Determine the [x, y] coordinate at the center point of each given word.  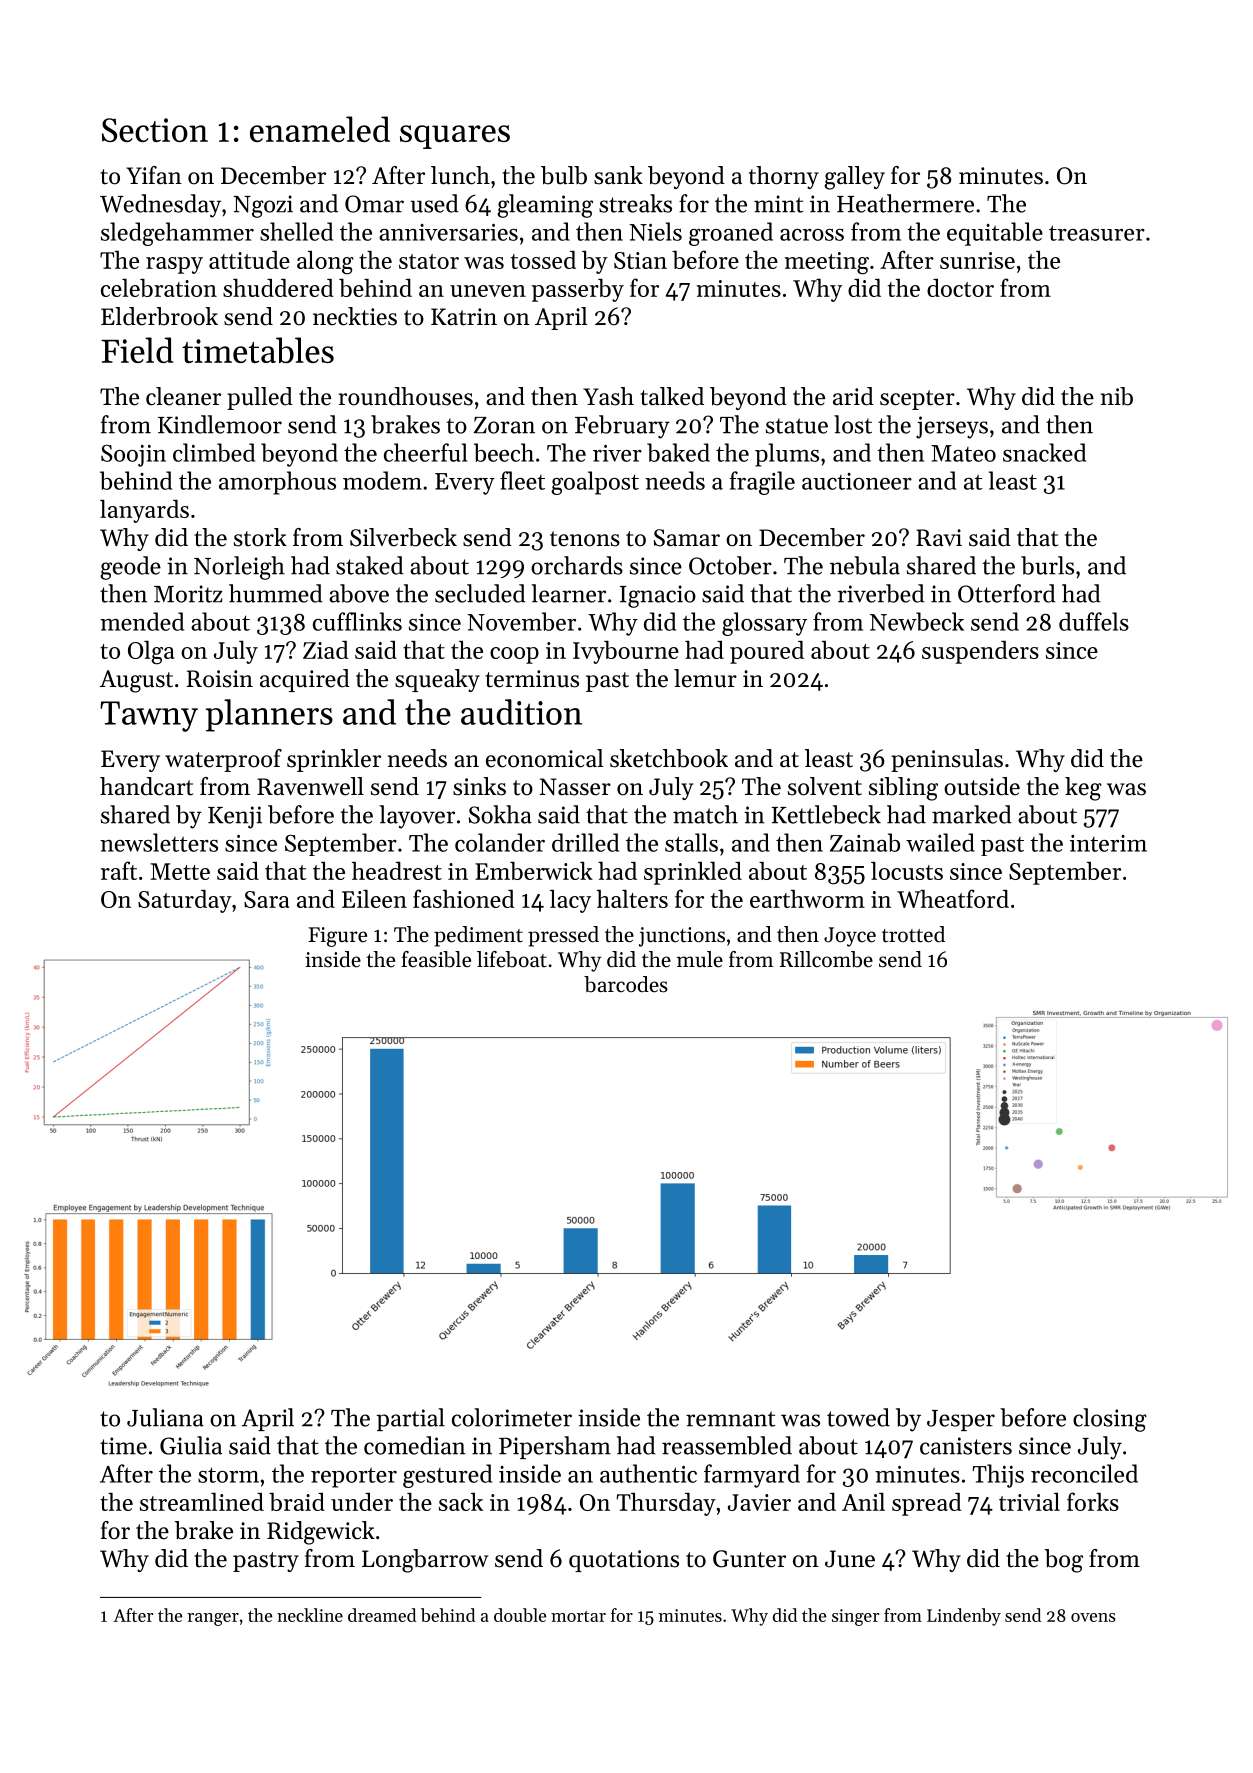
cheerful [425, 452]
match [705, 814]
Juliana [165, 1417]
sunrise [977, 260]
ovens [1093, 1617]
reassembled [727, 1445]
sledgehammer [177, 234]
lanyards [144, 511]
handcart [146, 786]
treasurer [1097, 233]
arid [853, 396]
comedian [415, 1445]
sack [461, 1502]
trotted [913, 934]
